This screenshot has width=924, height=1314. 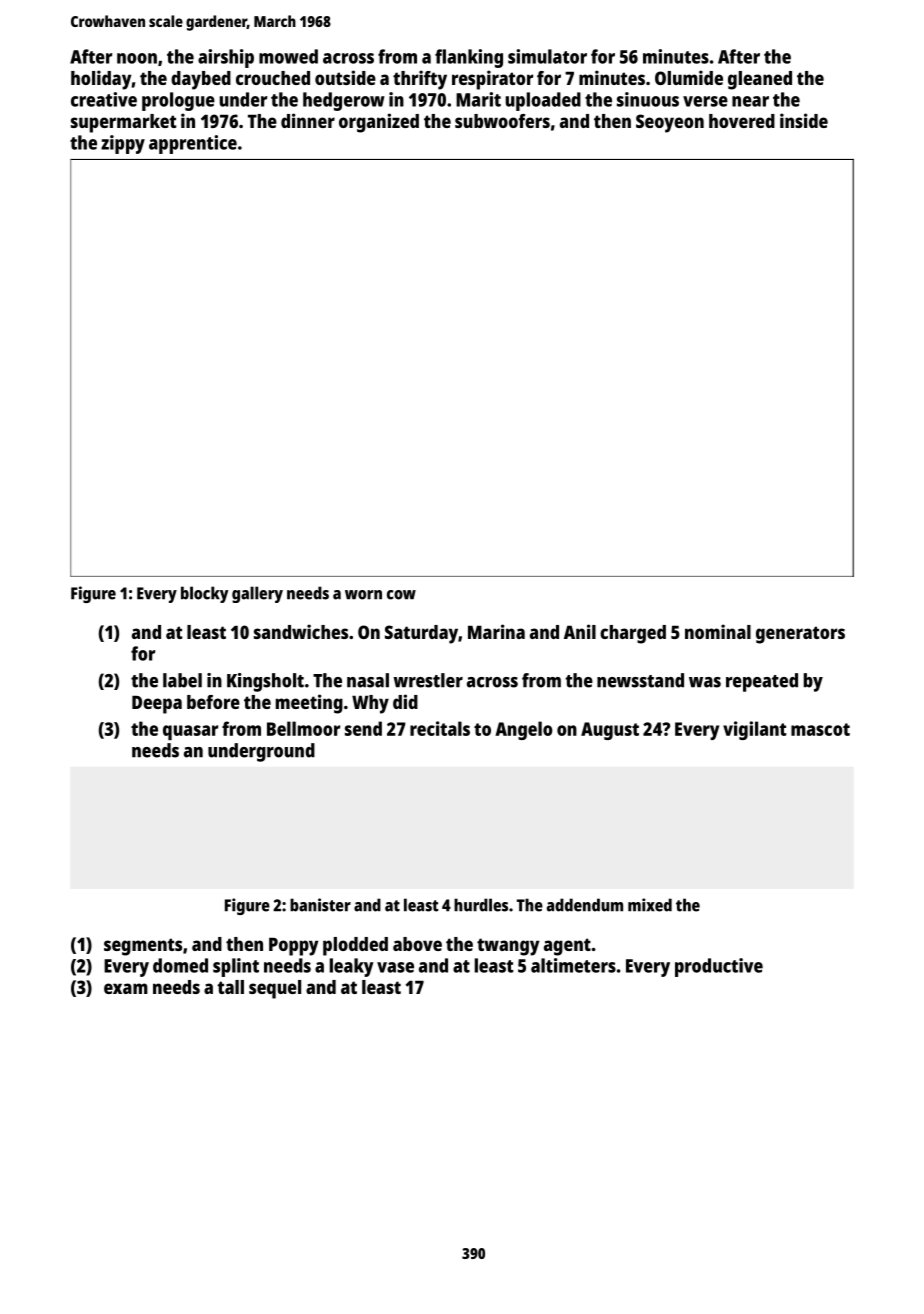 I want to click on airship, so click(x=226, y=58).
